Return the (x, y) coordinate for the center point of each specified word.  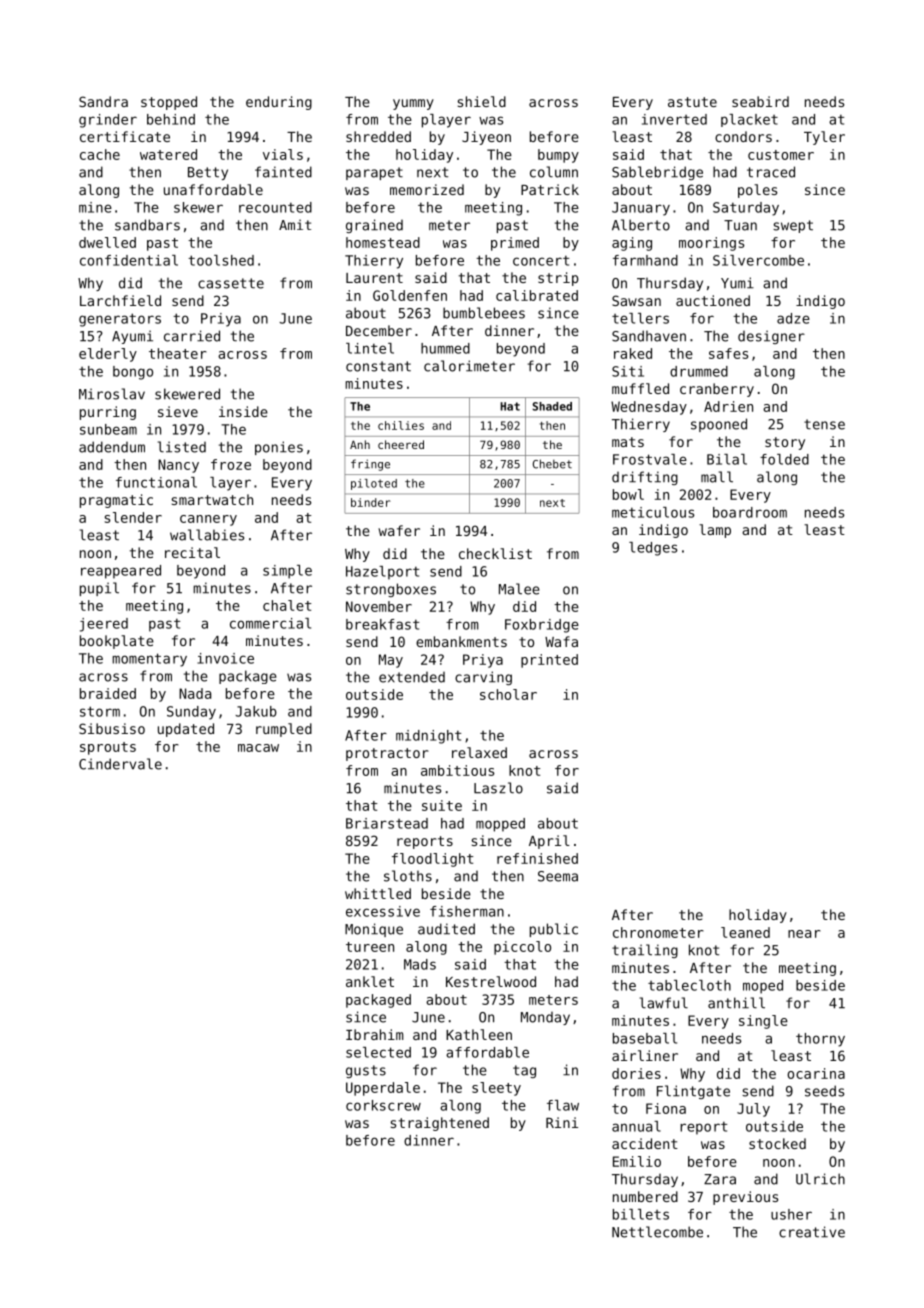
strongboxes (391, 590)
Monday (545, 1018)
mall (717, 477)
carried (192, 336)
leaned (745, 932)
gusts (366, 1071)
